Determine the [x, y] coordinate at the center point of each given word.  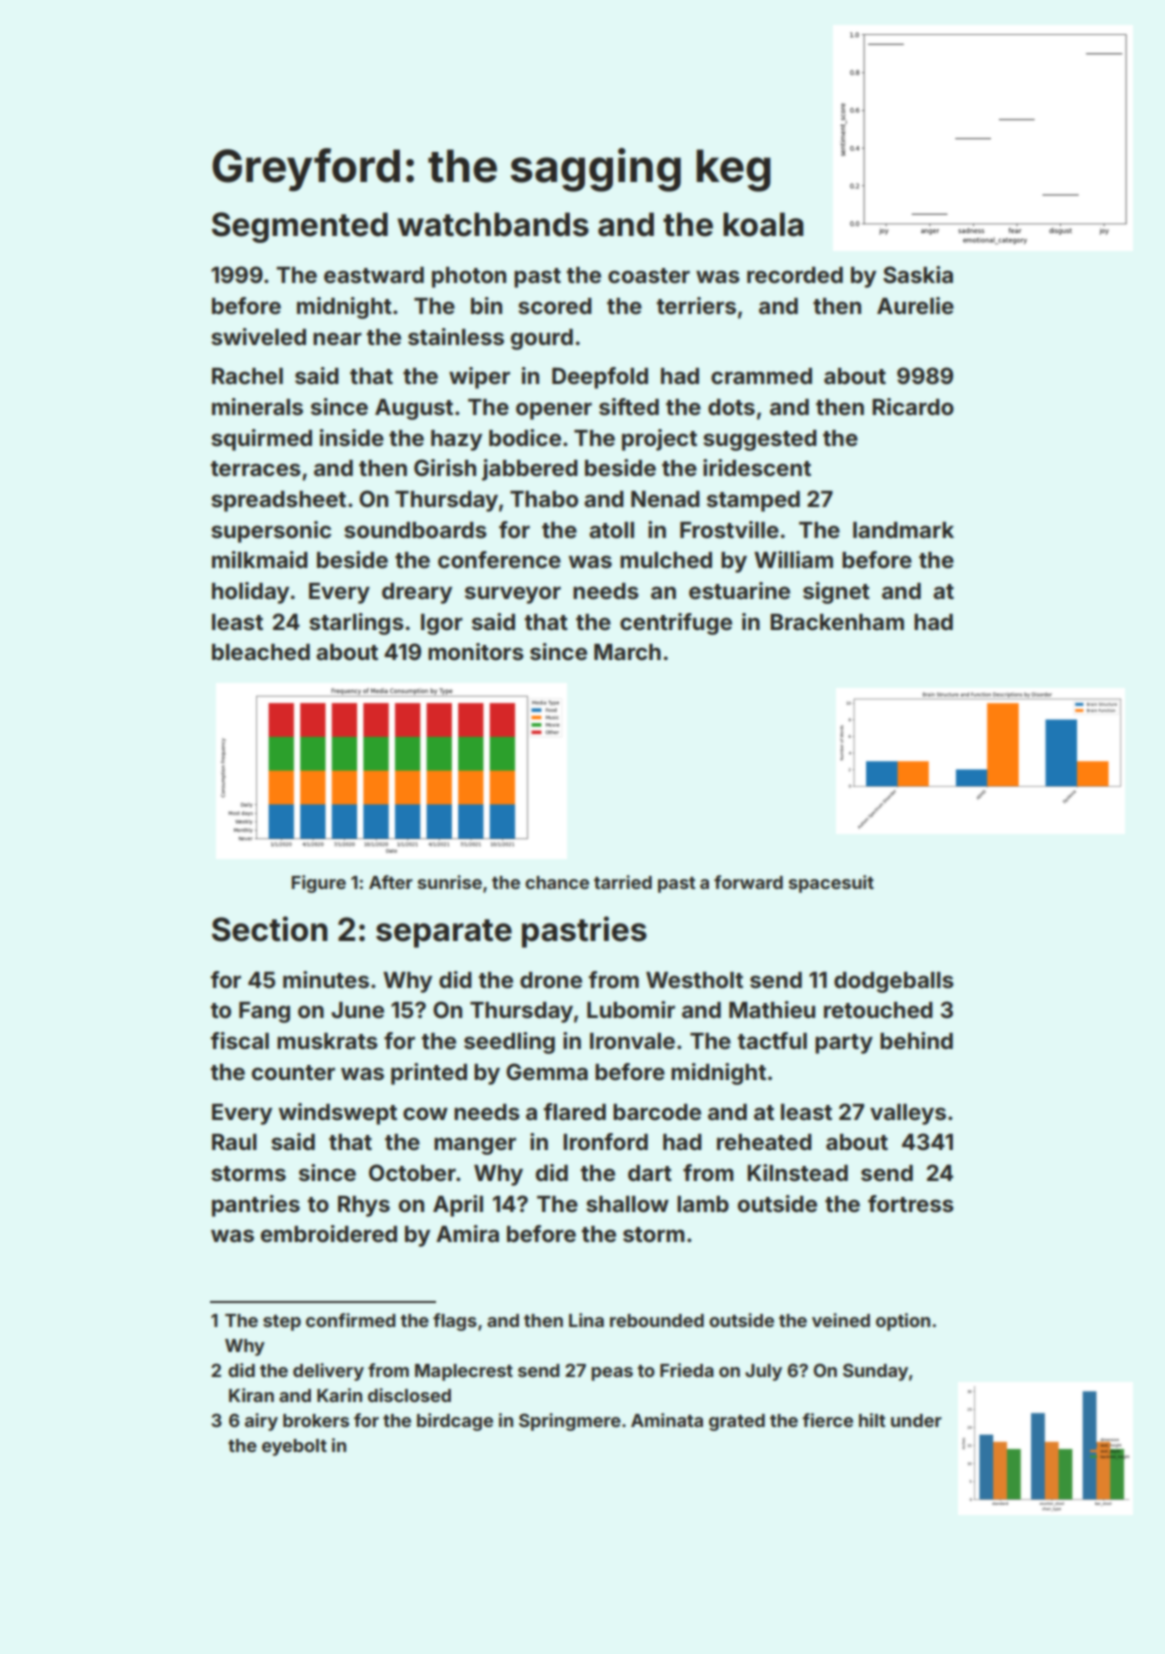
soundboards [415, 530]
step [282, 1323]
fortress [911, 1204]
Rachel [247, 376]
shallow [627, 1204]
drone [551, 980]
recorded [795, 275]
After [391, 882]
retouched [878, 1010]
